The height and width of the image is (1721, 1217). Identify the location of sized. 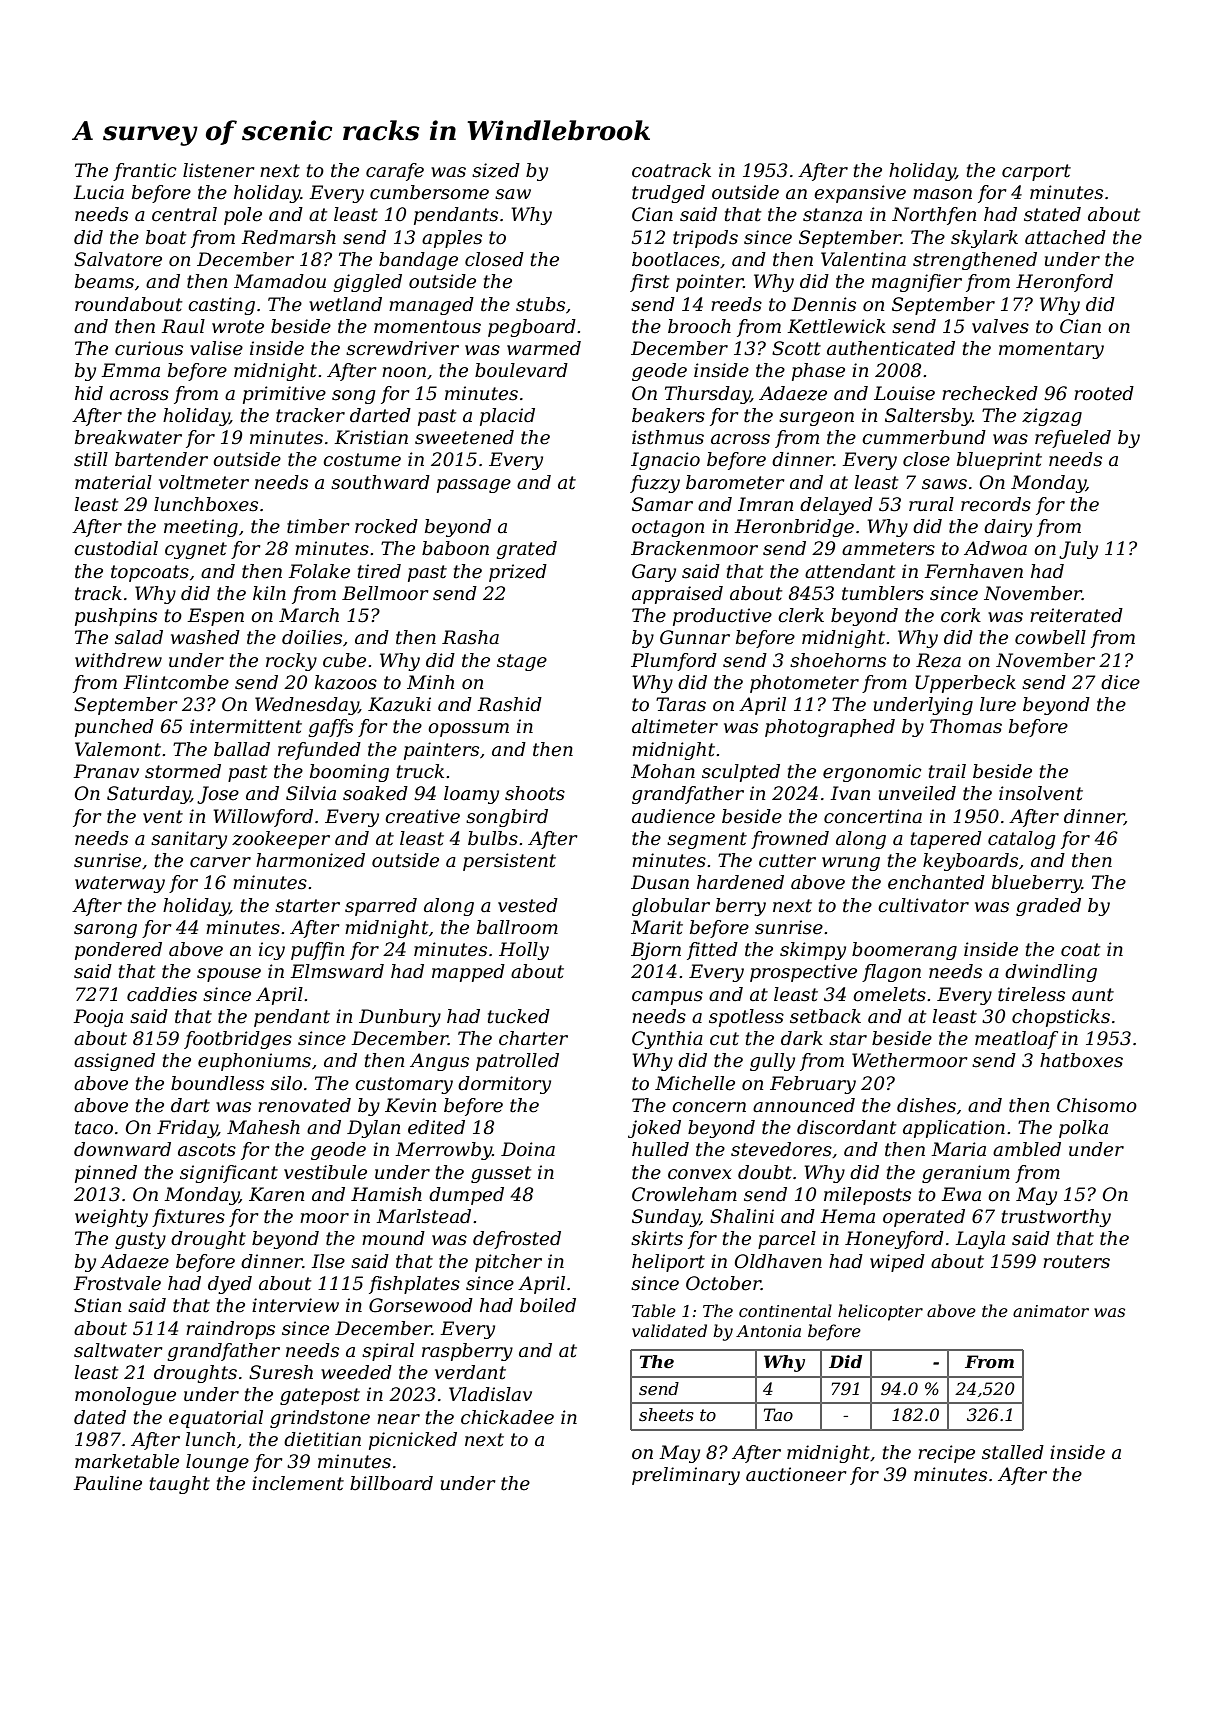
(496, 170).
